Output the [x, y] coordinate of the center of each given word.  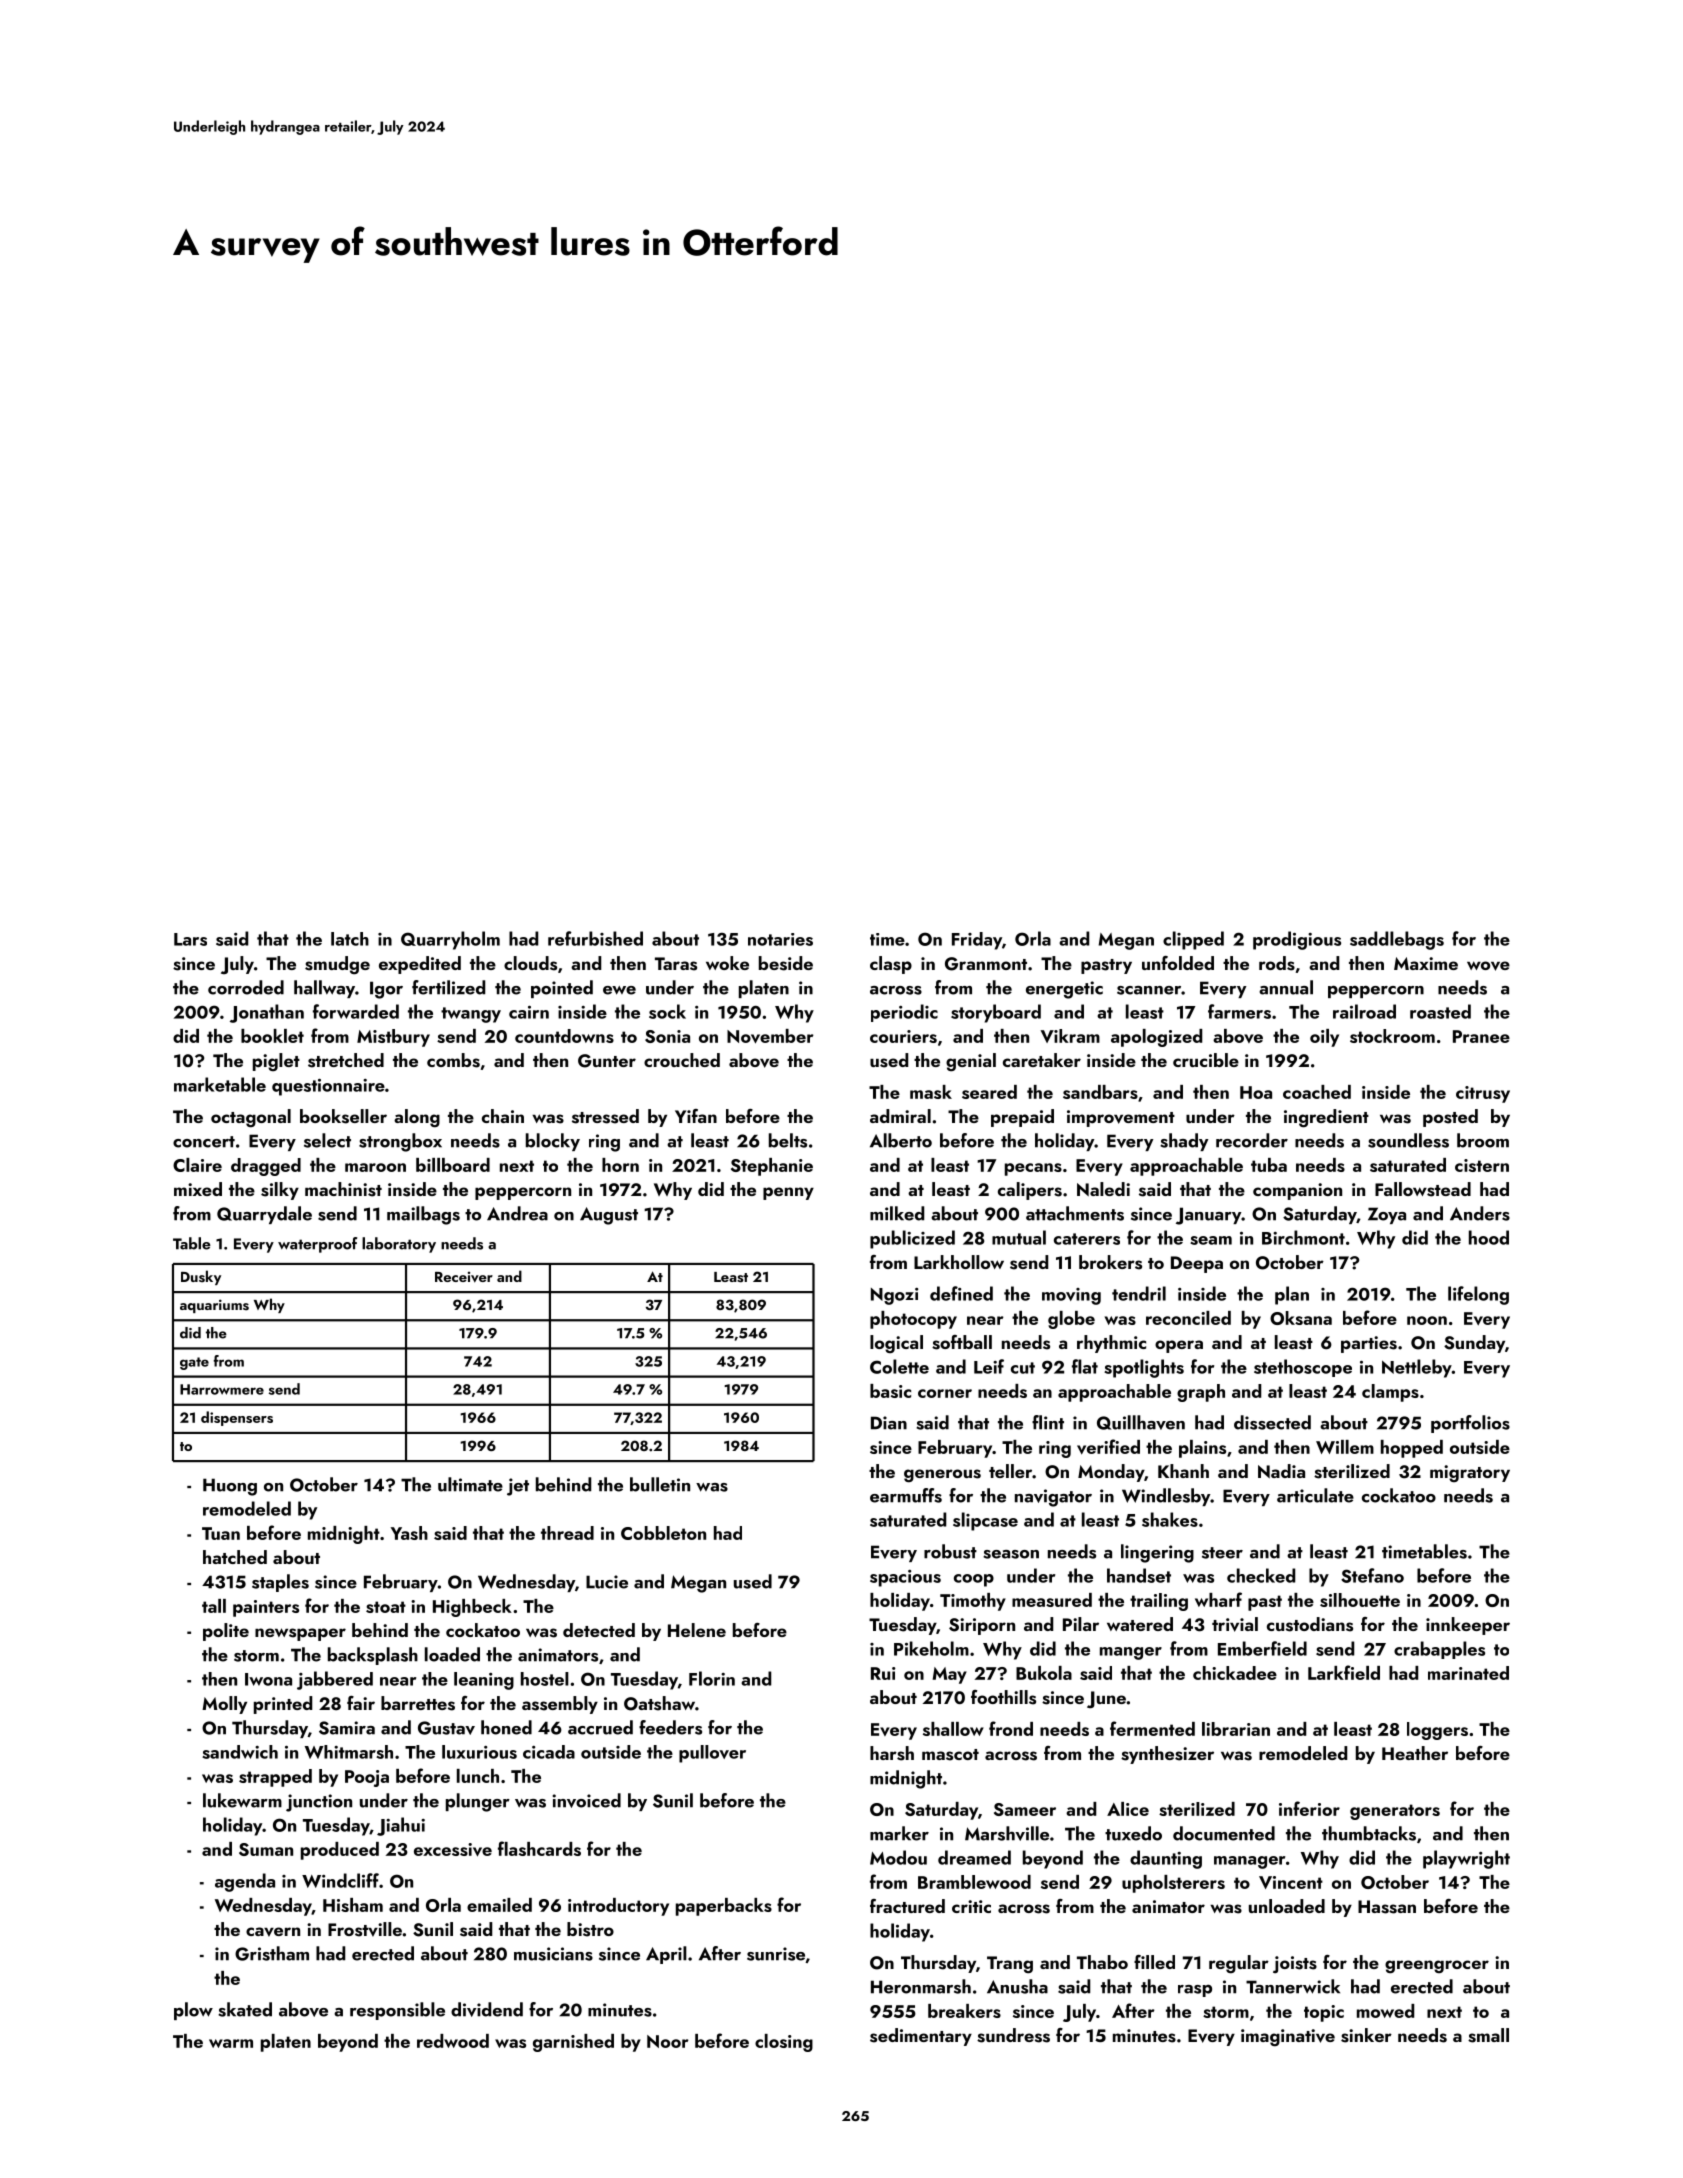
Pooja [367, 1778]
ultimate [470, 1484]
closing [784, 2043]
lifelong [1478, 1295]
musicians [553, 1954]
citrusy [1483, 1094]
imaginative [1288, 2038]
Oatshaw [659, 1703]
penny [788, 1193]
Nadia [1281, 1471]
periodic [904, 1013]
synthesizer [1167, 1755]
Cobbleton [663, 1533]
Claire [197, 1165]
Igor [386, 990]
